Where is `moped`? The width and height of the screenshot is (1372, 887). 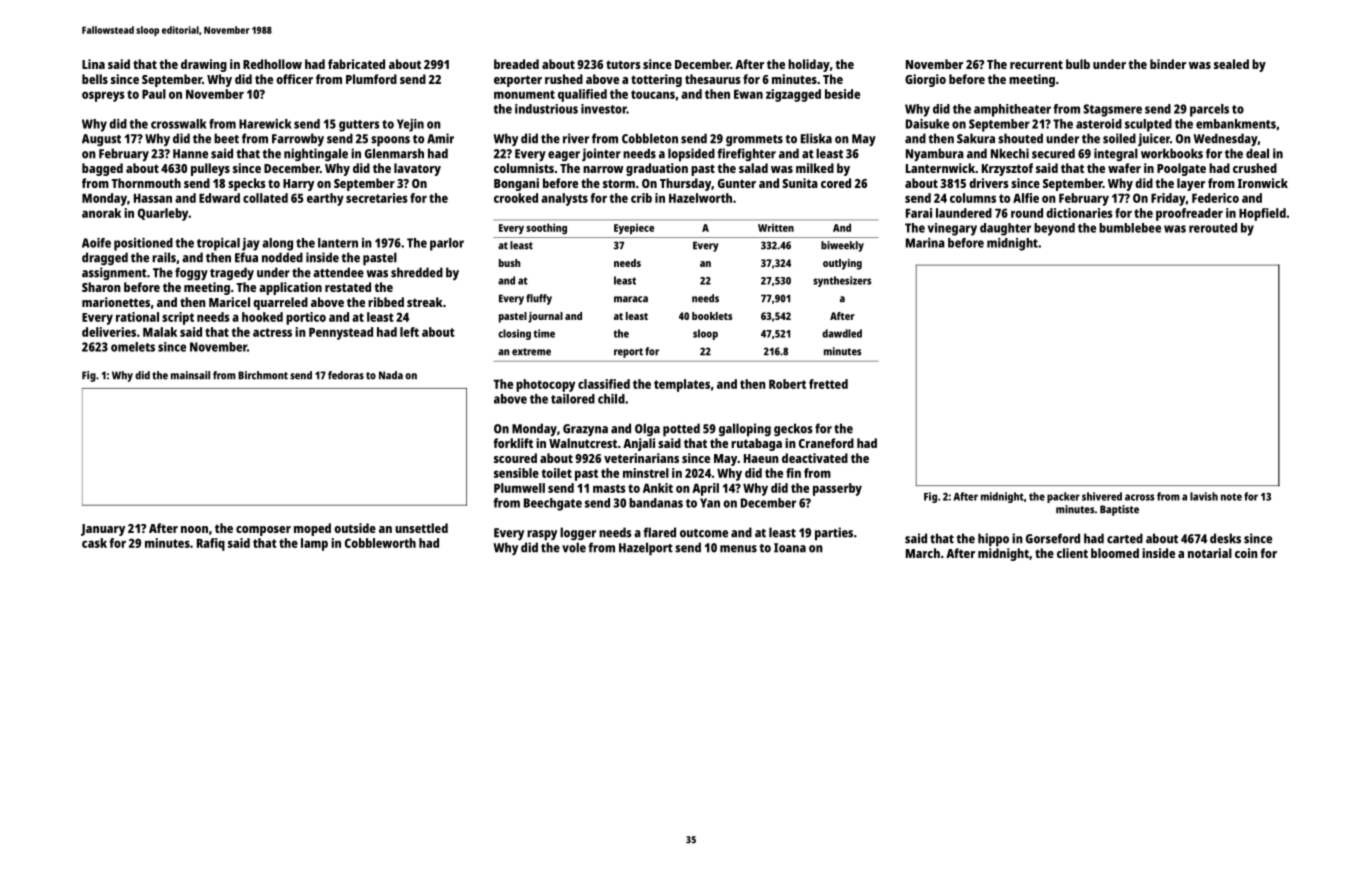 moped is located at coordinates (312, 529).
